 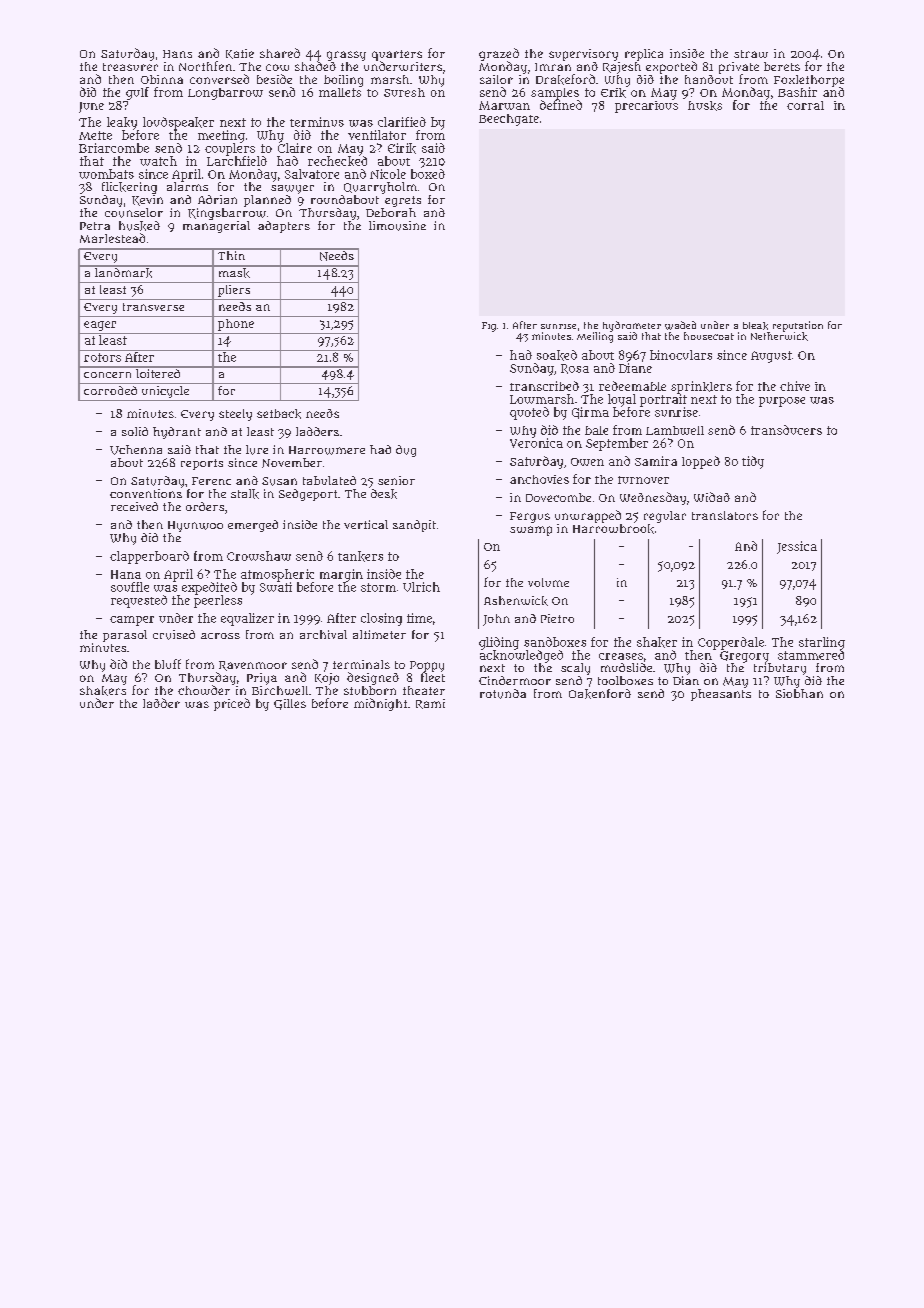 I want to click on quoted, so click(x=529, y=413).
